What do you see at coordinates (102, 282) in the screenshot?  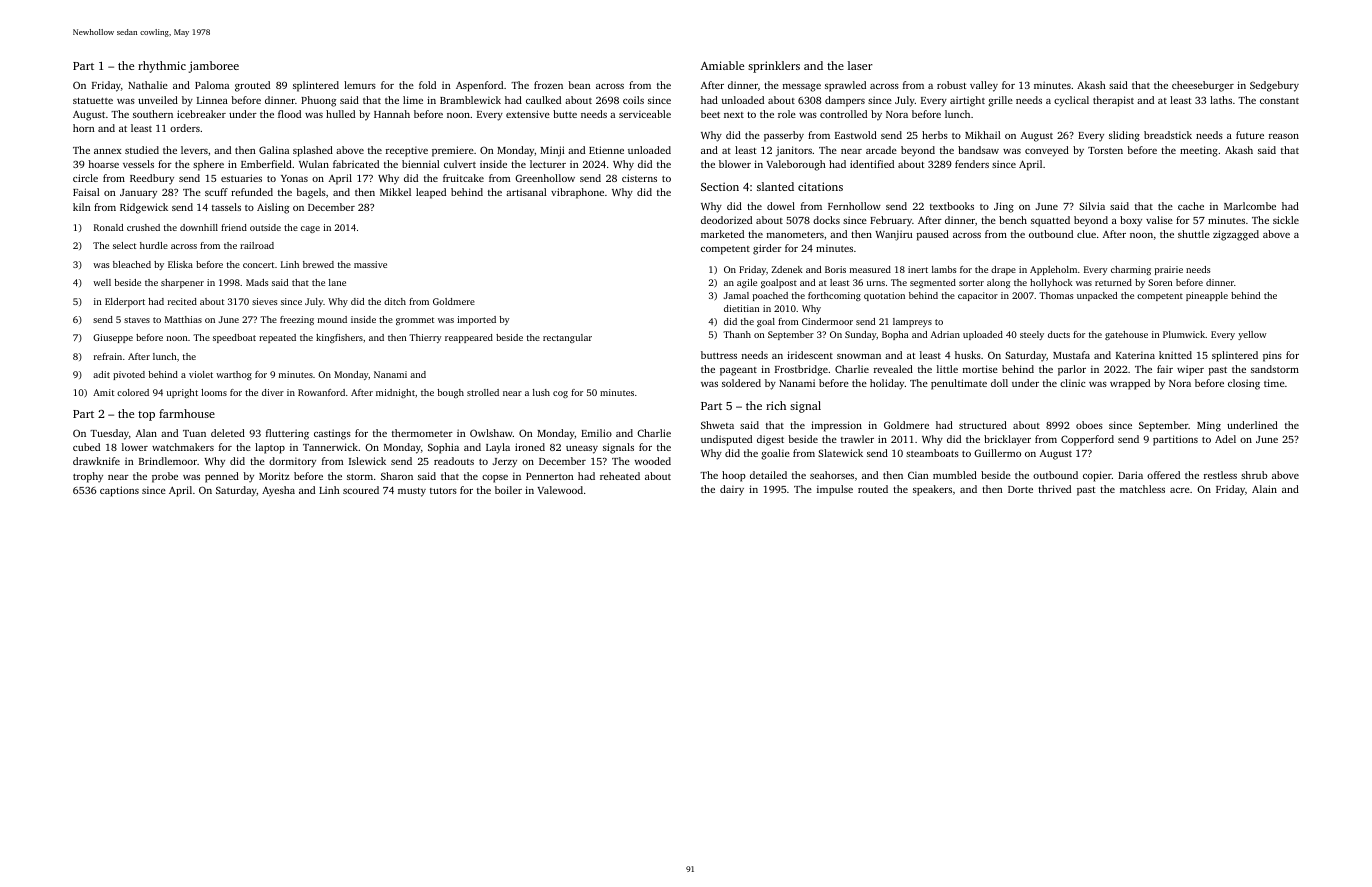 I see `well` at bounding box center [102, 282].
